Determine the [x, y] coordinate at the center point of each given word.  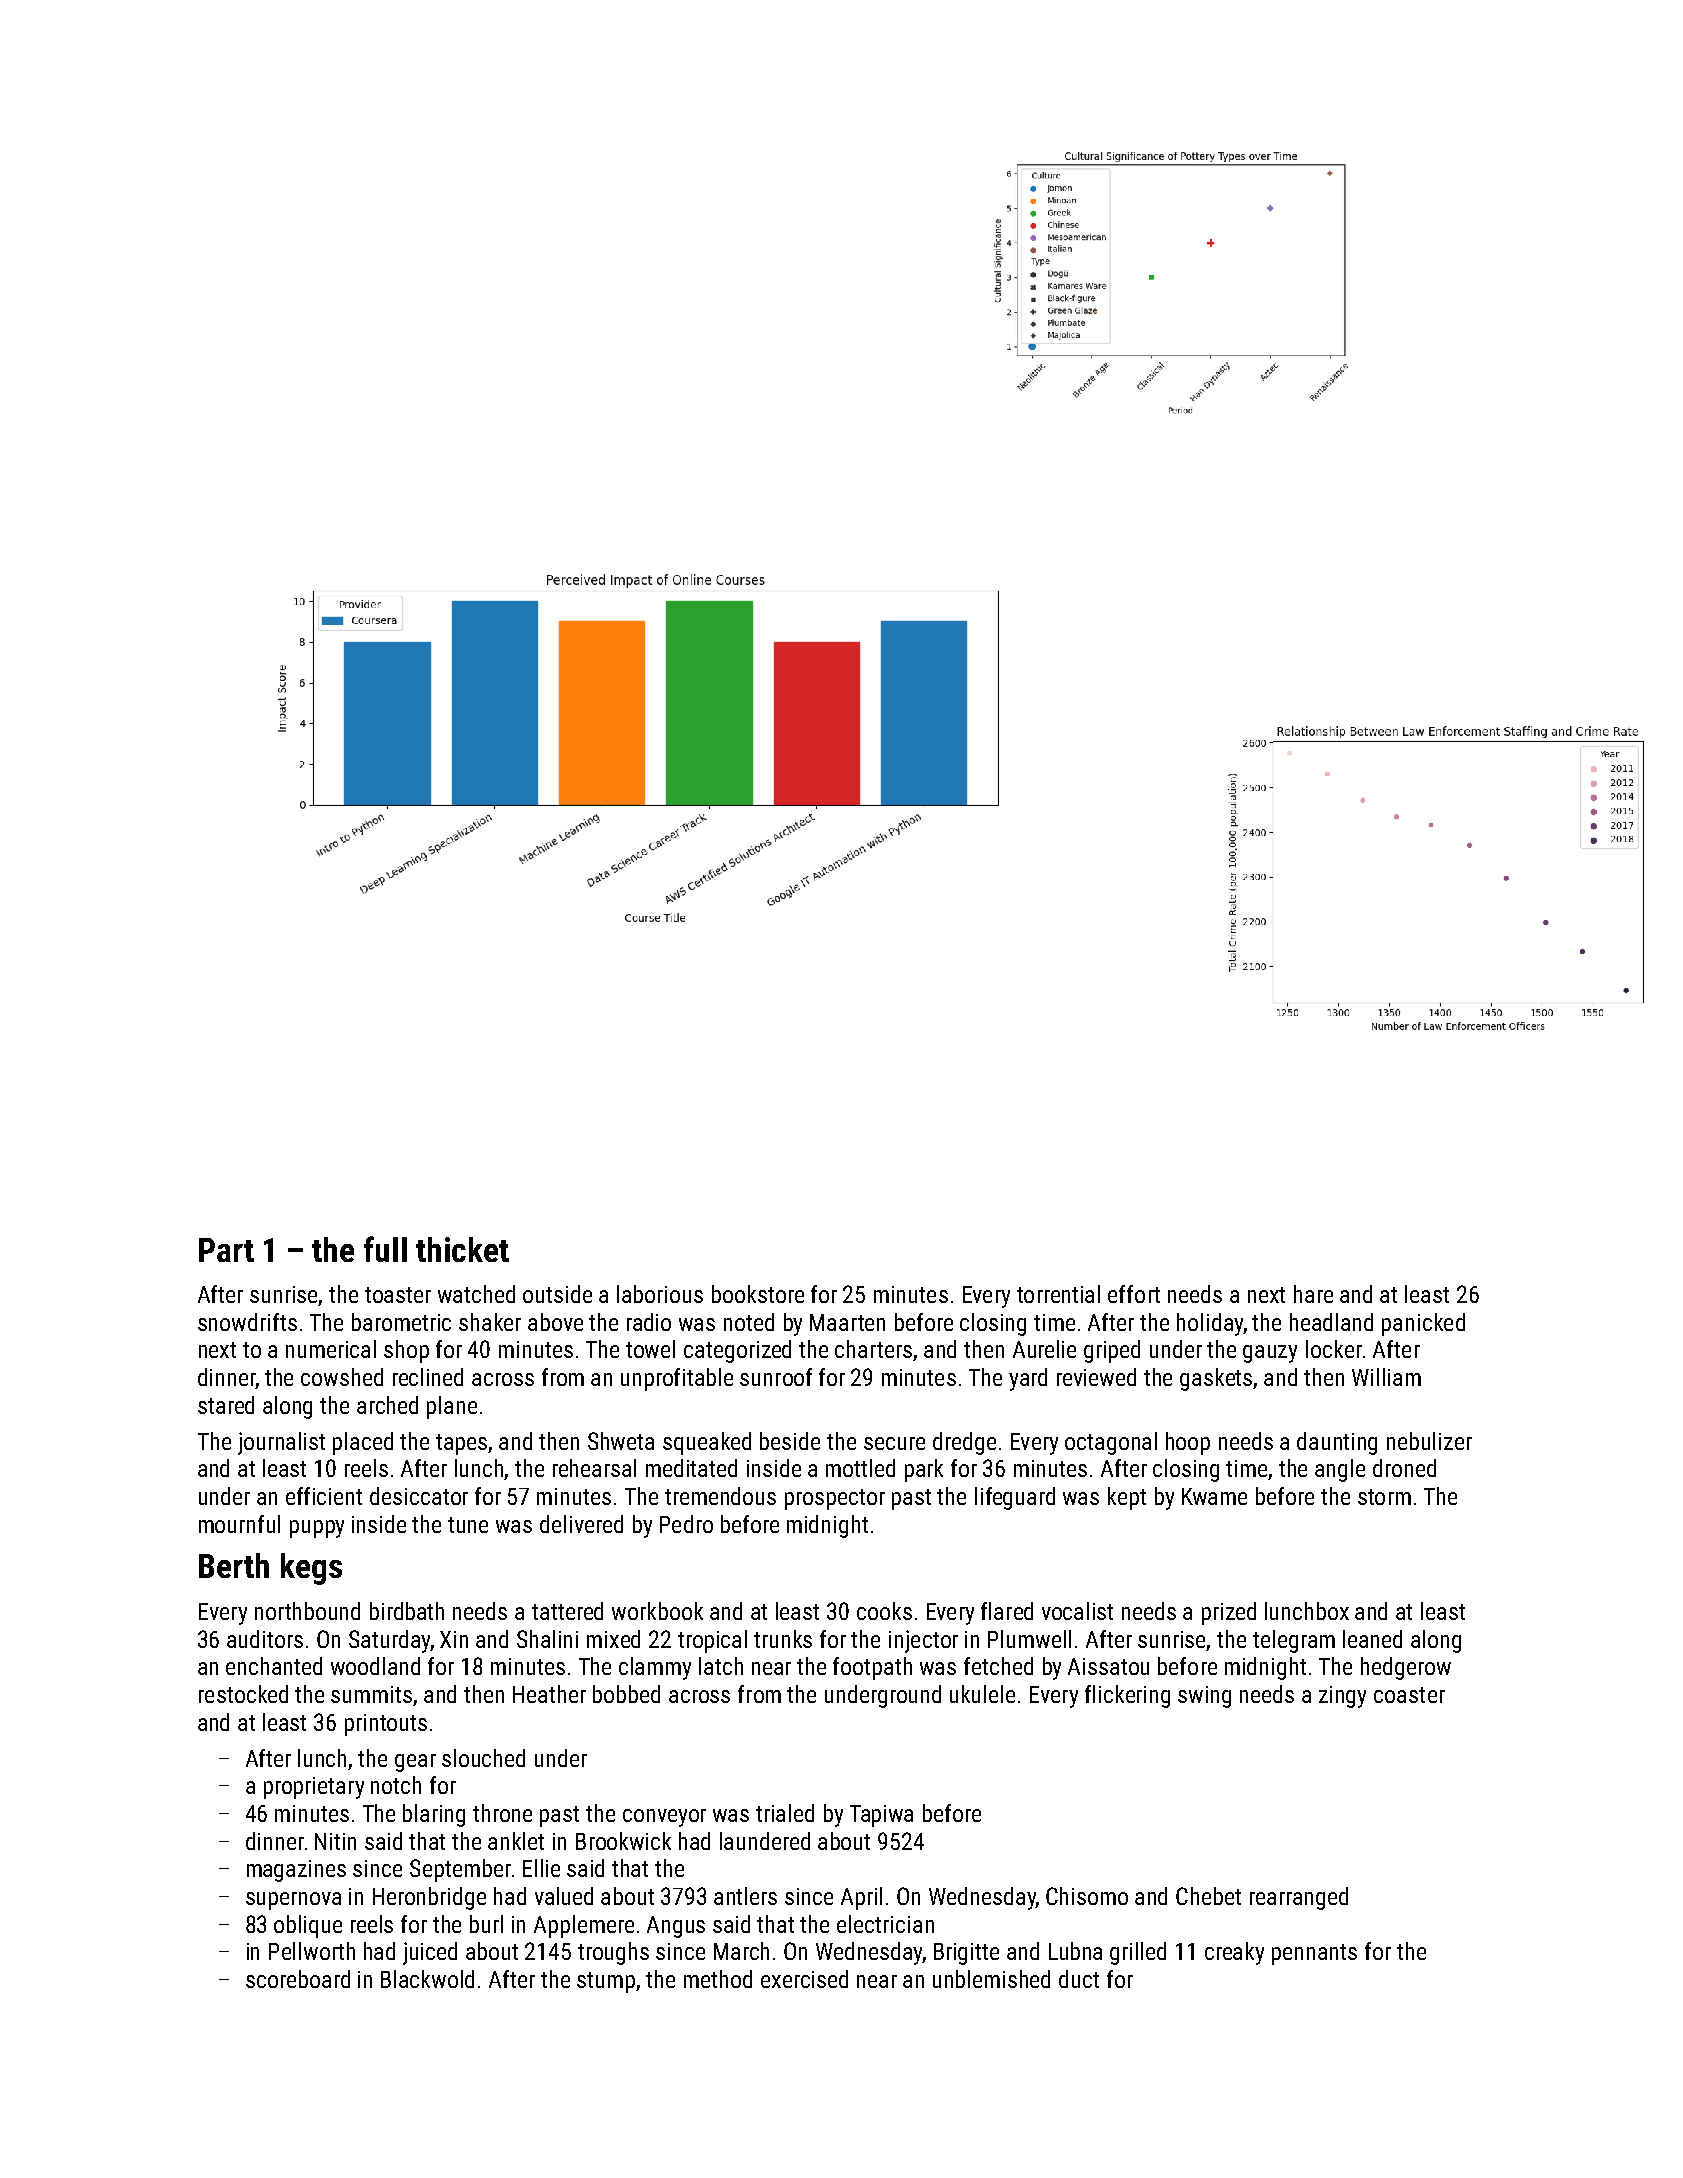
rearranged [1299, 1898]
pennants [1314, 1954]
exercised [804, 1979]
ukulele [982, 1694]
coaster [1409, 1695]
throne [502, 1813]
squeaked [707, 1443]
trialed [785, 1813]
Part [226, 1250]
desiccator [419, 1496]
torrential [1058, 1294]
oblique [308, 1926]
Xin [454, 1639]
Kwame [1214, 1496]
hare [1313, 1294]
